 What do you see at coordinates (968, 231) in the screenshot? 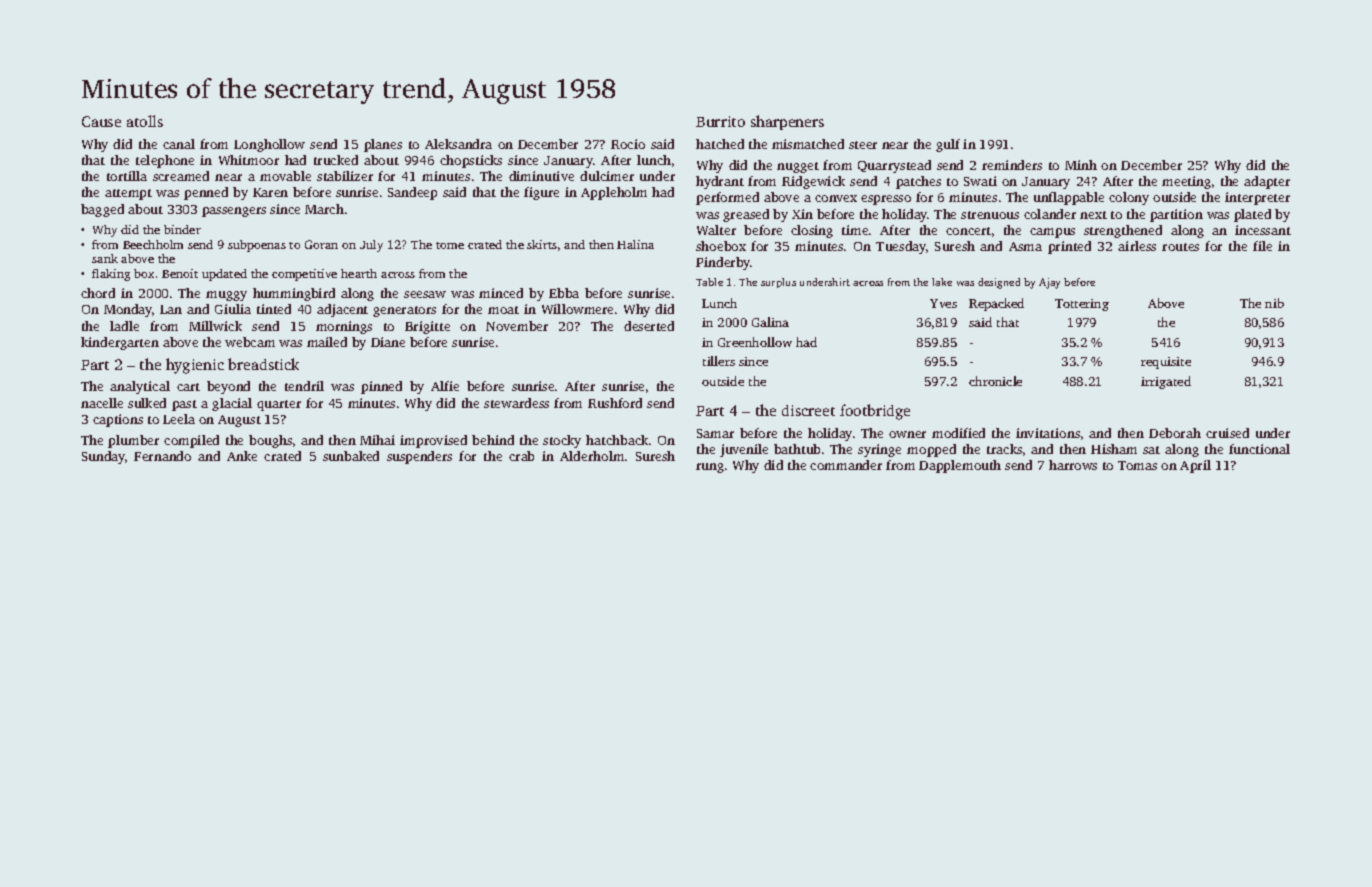
I see `concert` at bounding box center [968, 231].
